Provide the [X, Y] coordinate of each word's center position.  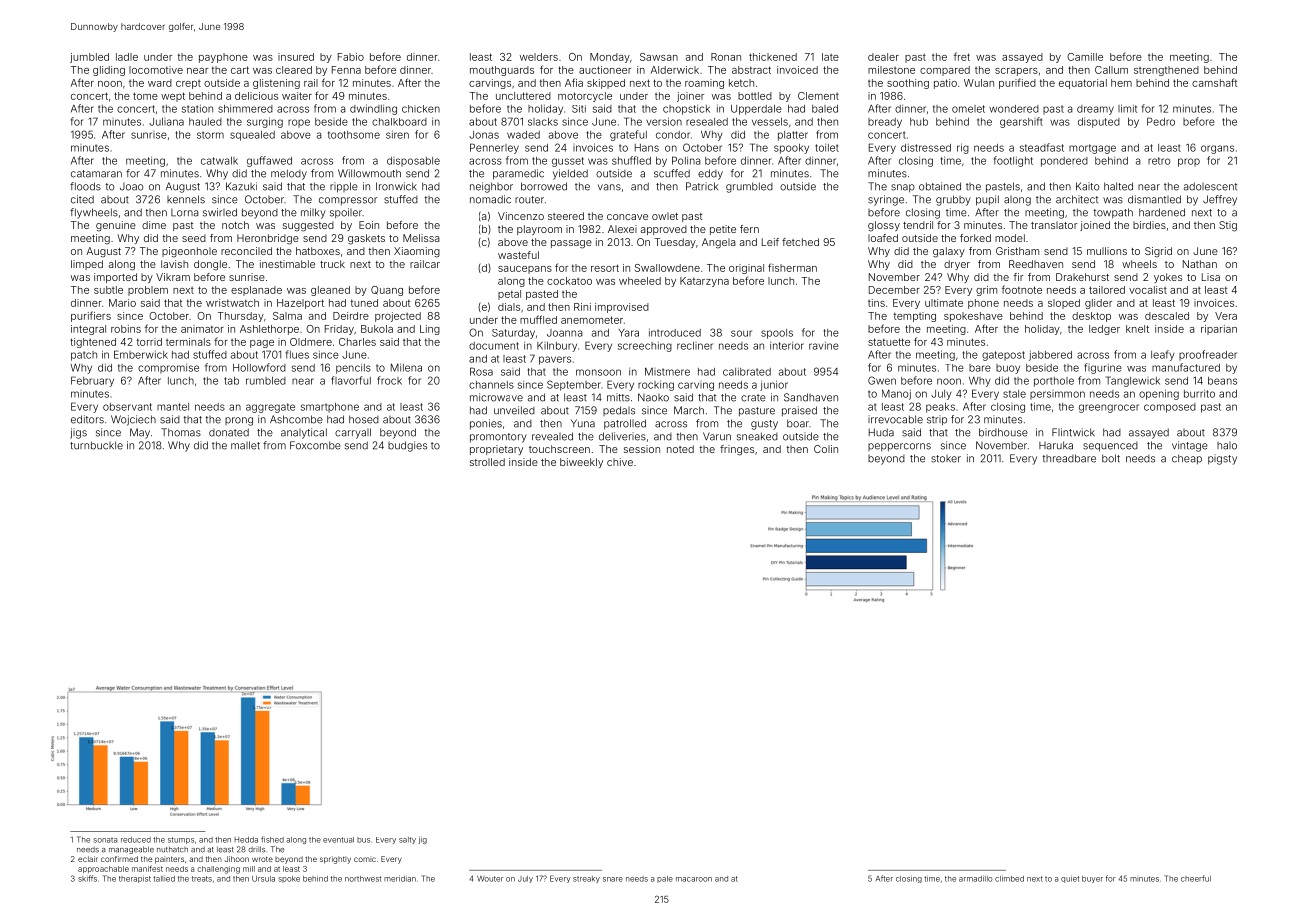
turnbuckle [96, 445]
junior [774, 385]
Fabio [351, 57]
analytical [304, 433]
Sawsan [659, 57]
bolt [1111, 458]
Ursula [263, 879]
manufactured [1186, 367]
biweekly [581, 463]
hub [919, 122]
